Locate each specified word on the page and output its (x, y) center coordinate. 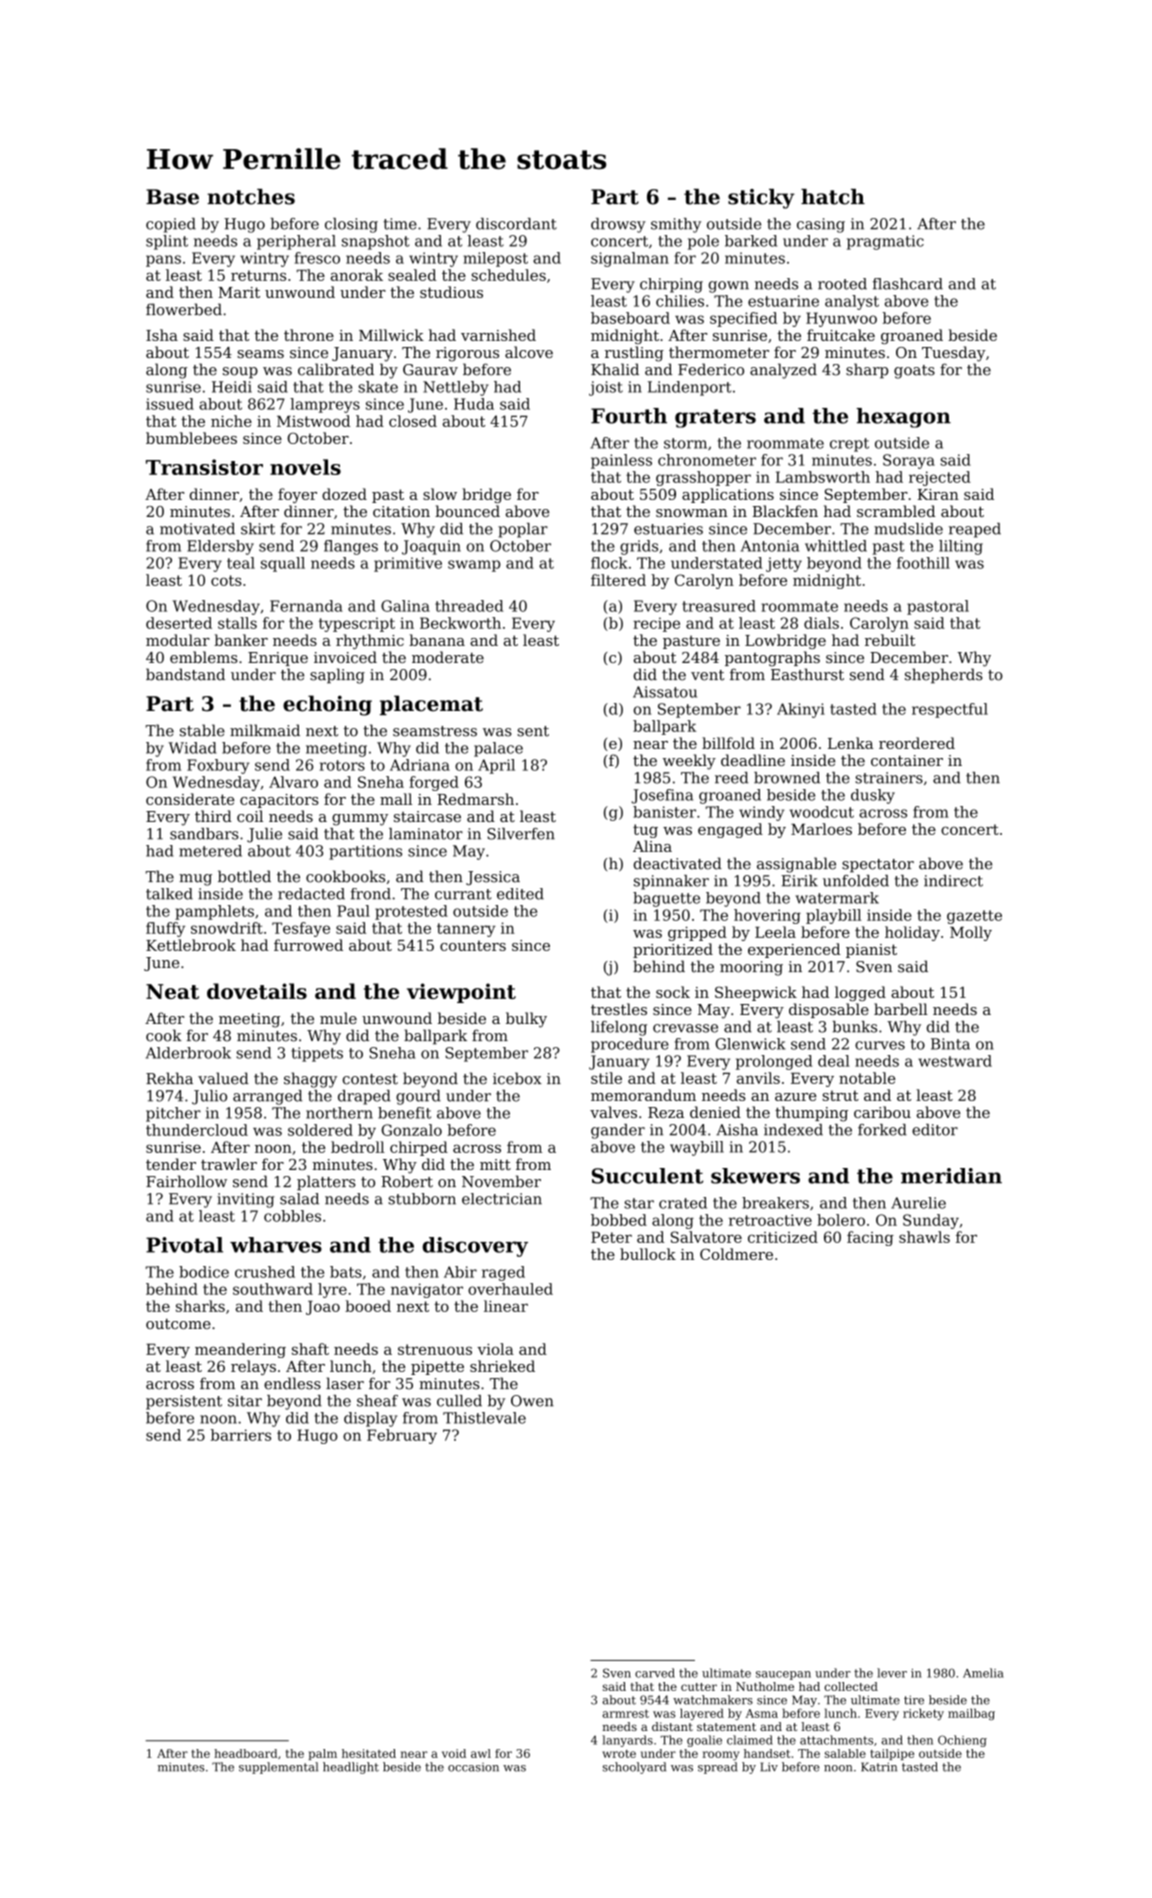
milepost (495, 259)
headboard (246, 1753)
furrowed (308, 945)
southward (273, 1289)
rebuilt (890, 640)
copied (171, 225)
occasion (473, 1767)
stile (606, 1078)
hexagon (903, 418)
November (501, 1181)
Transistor (204, 467)
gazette (974, 917)
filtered (618, 580)
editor (935, 1130)
